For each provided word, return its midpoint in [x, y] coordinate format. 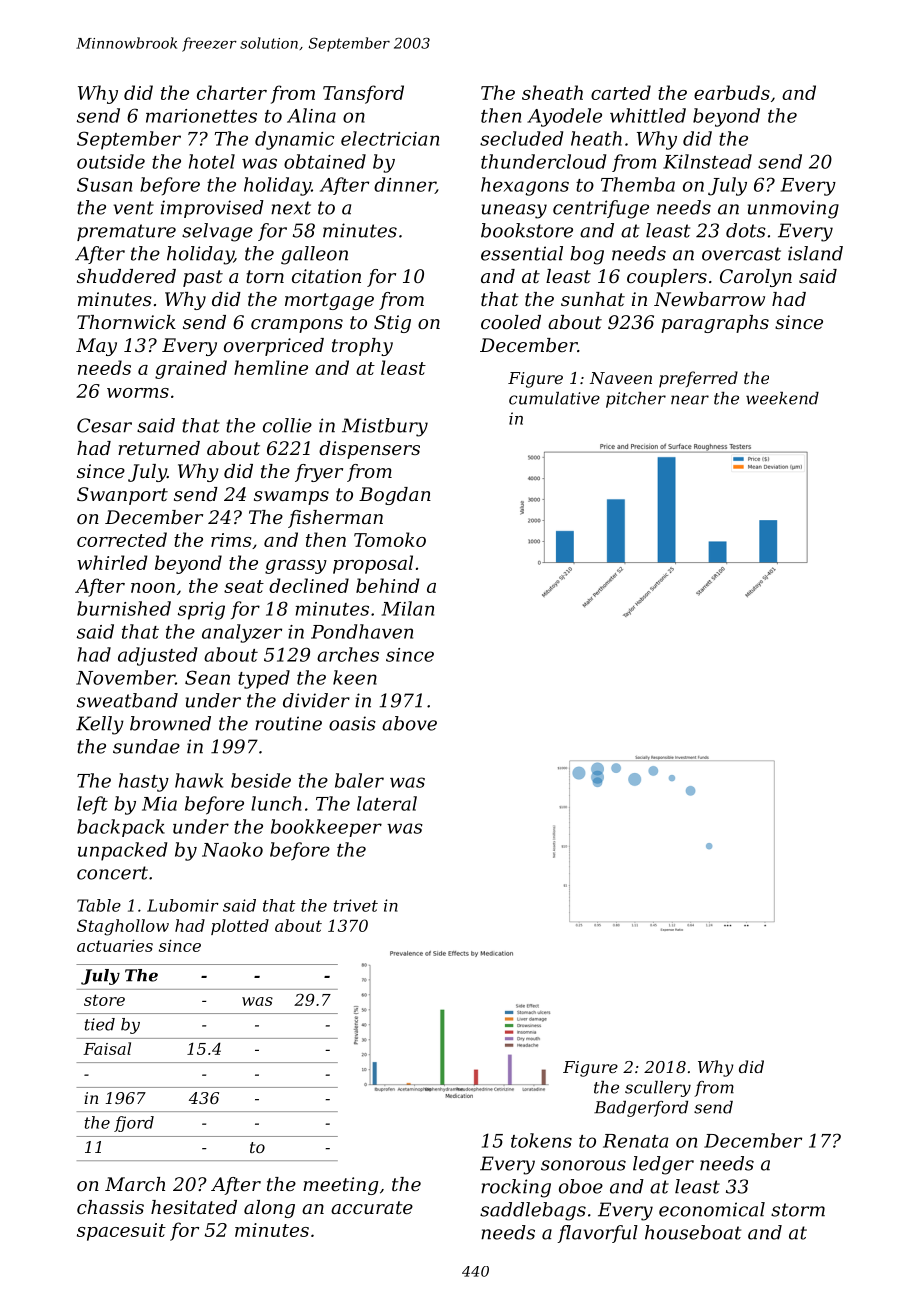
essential [522, 253]
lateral [387, 803]
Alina [311, 115]
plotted [240, 927]
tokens [541, 1140]
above [409, 723]
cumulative [554, 398]
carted [621, 92]
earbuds [732, 92]
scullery [658, 1089]
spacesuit [121, 1232]
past [203, 278]
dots [746, 230]
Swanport [122, 496]
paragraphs [715, 324]
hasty [144, 782]
